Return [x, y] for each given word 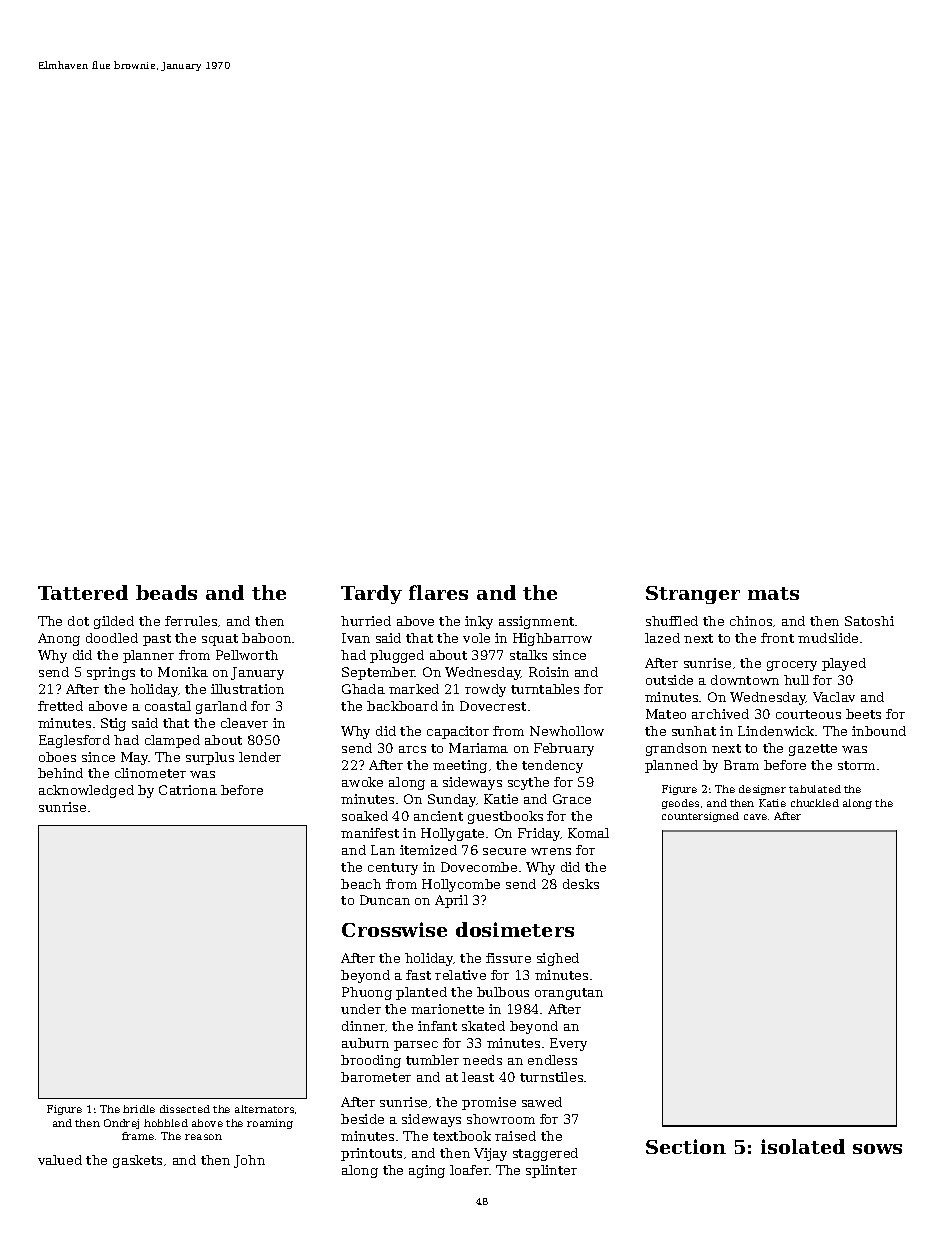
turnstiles [551, 1077]
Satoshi [869, 621]
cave [755, 817]
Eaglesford [74, 741]
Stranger [693, 595]
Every [568, 1044]
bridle [139, 1109]
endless [552, 1060]
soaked [365, 816]
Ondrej [121, 1124]
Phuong [367, 993]
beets [863, 714]
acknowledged [86, 791]
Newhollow [567, 731]
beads [166, 592]
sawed [542, 1102]
